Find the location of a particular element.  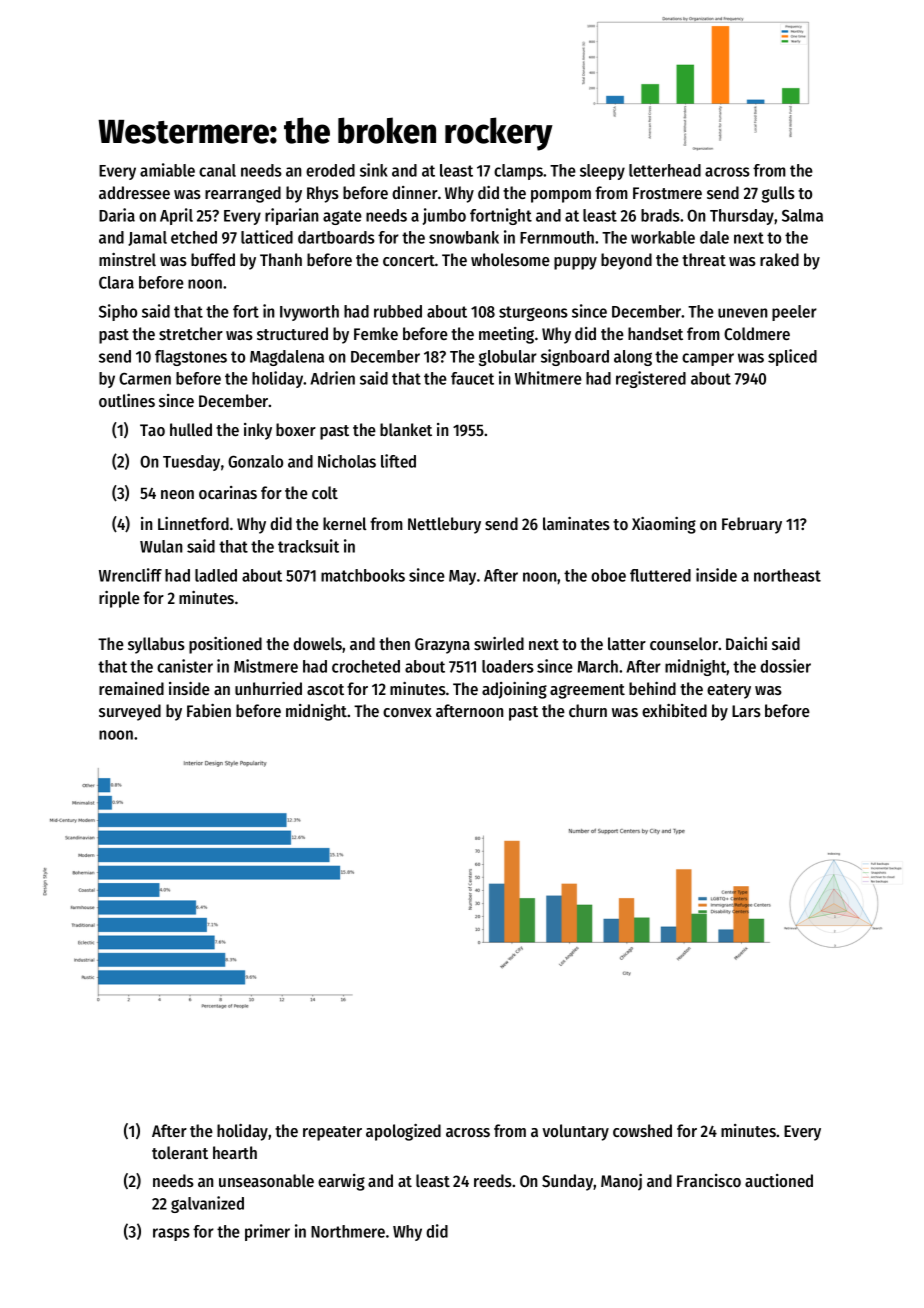

camper is located at coordinates (708, 359).
